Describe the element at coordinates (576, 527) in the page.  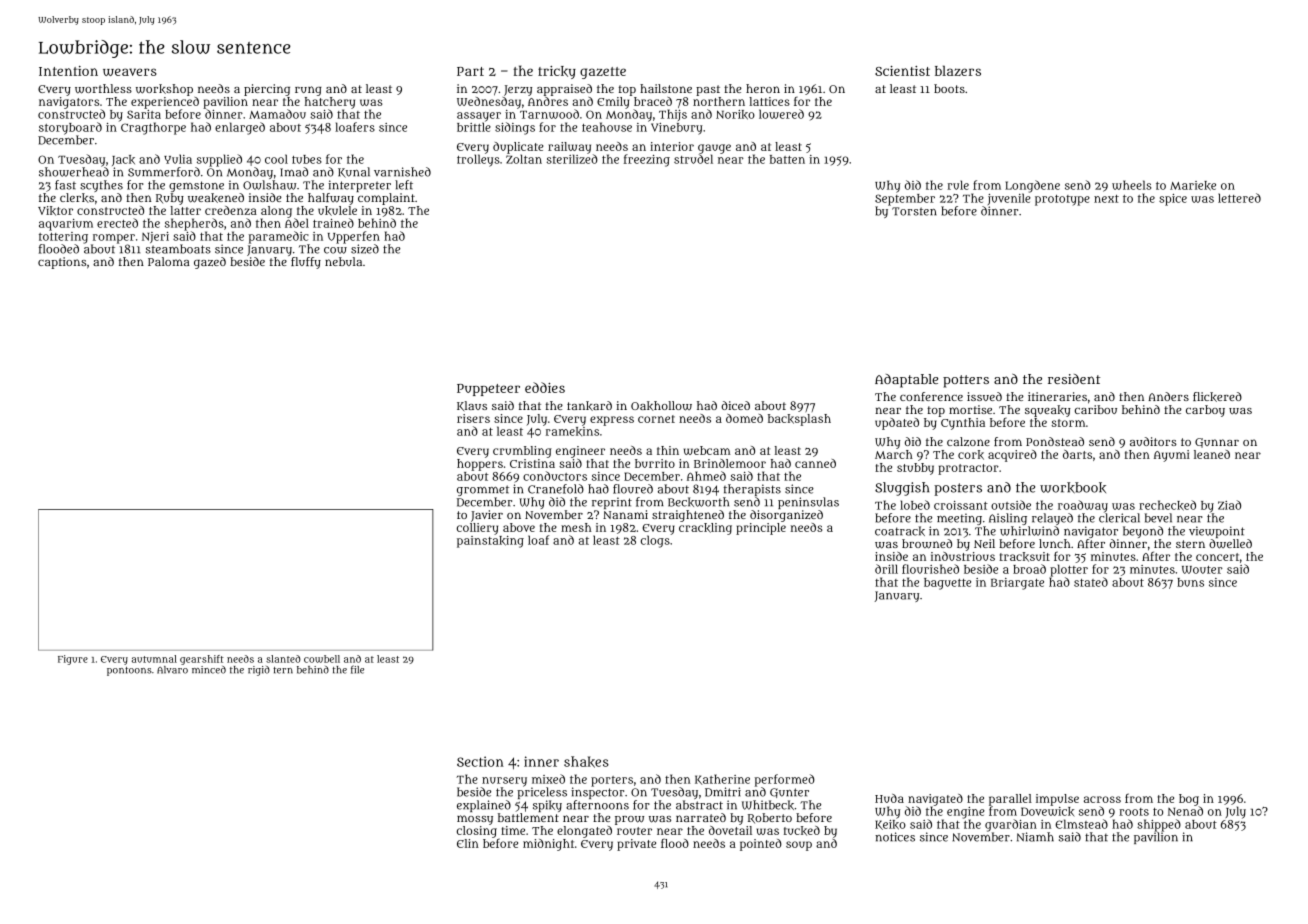
I see `mesh` at that location.
